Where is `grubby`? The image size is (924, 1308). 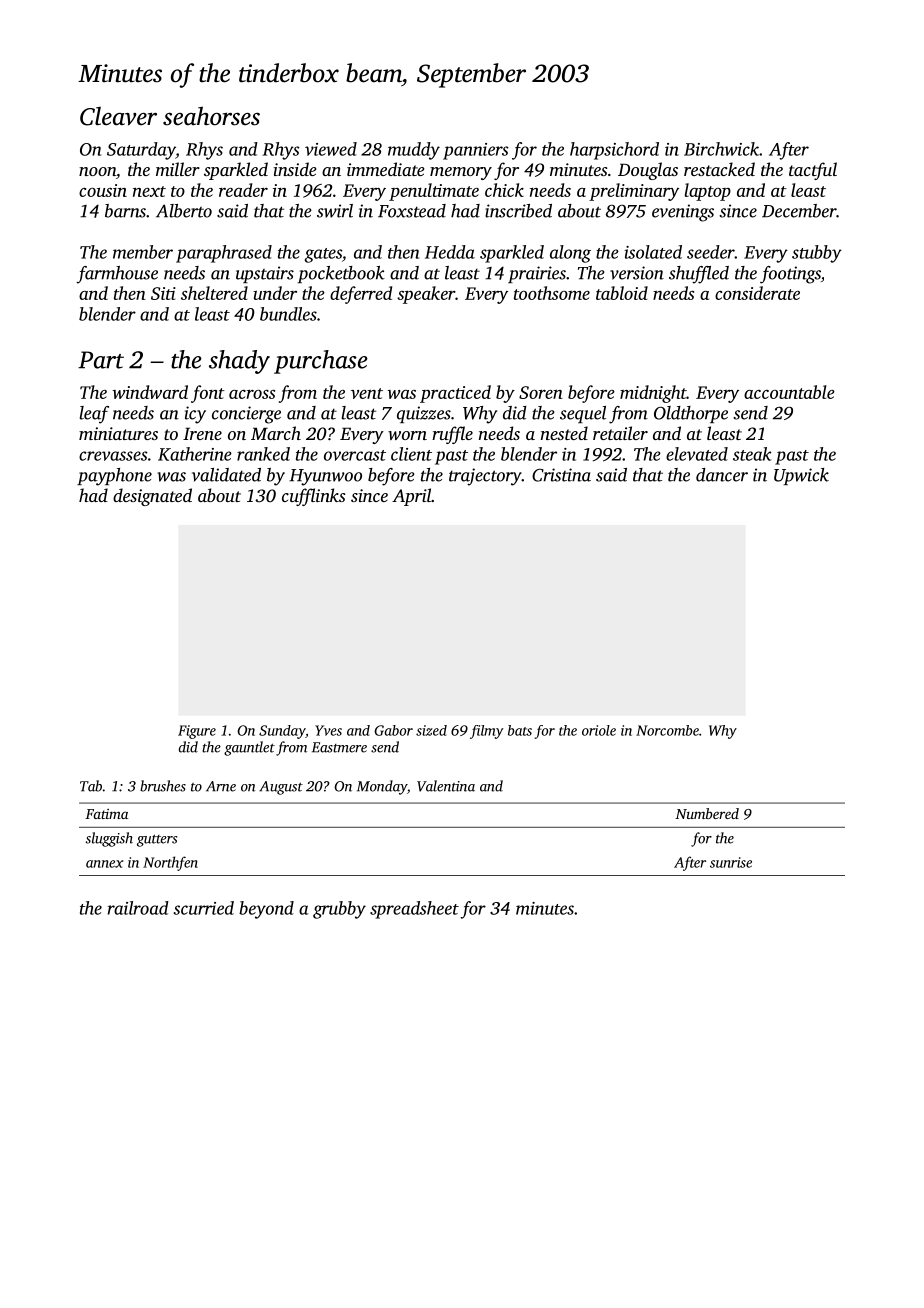 grubby is located at coordinates (339, 910).
